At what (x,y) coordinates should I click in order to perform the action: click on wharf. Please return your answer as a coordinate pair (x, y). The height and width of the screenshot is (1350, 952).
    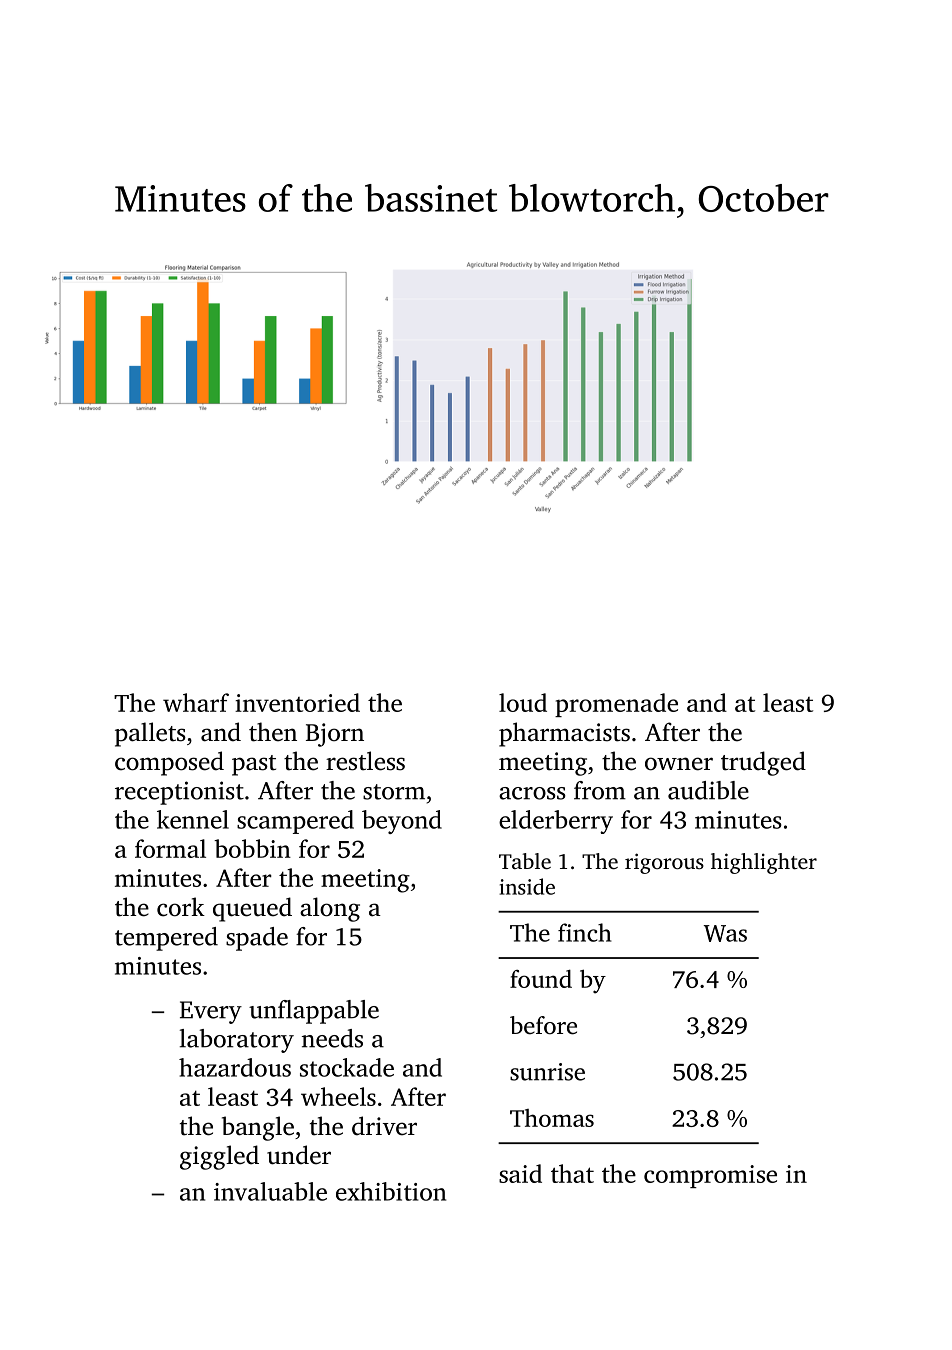
    Looking at the image, I should click on (196, 702).
